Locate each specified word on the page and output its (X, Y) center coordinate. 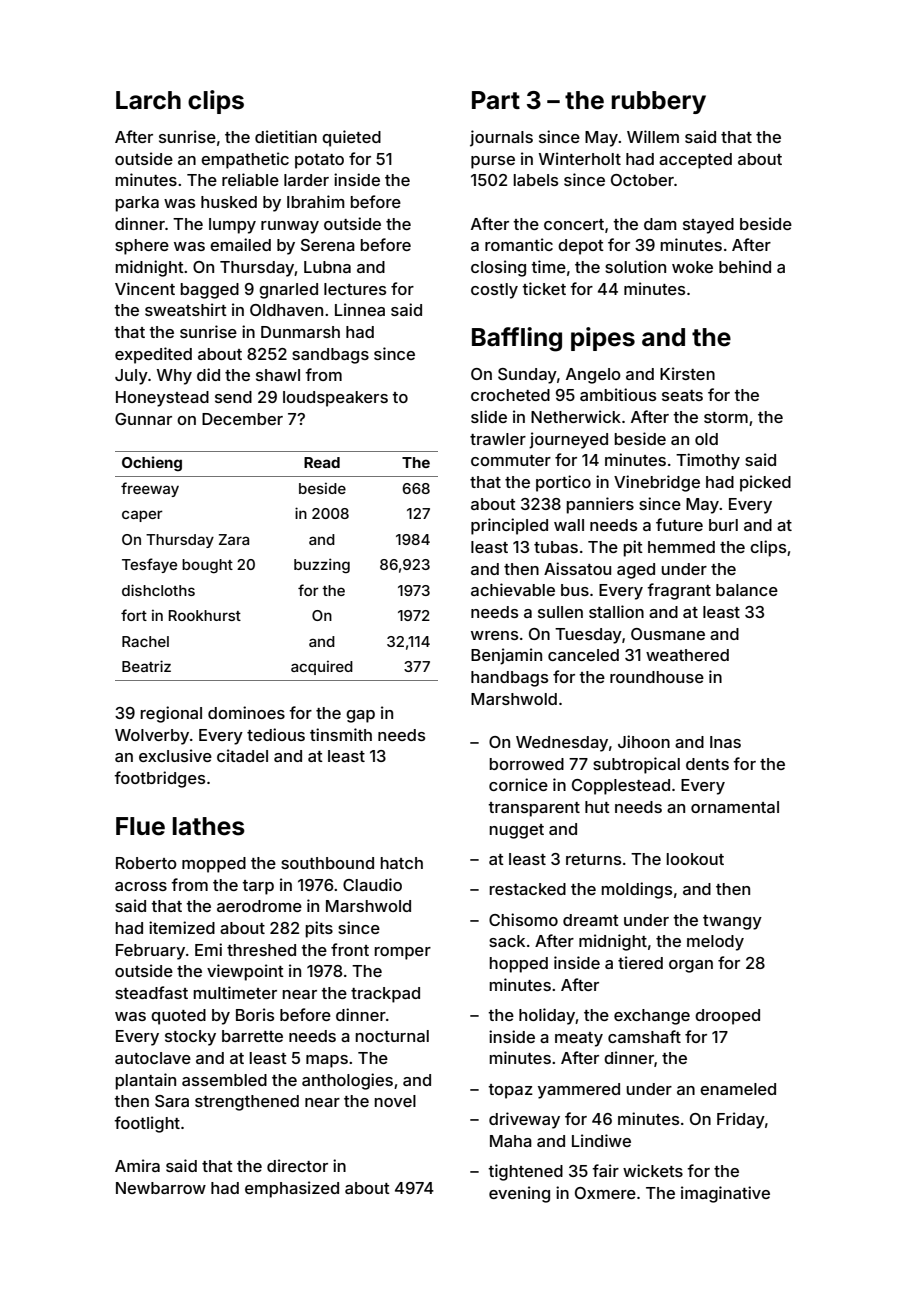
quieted (351, 138)
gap (360, 716)
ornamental (735, 807)
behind (745, 266)
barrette (252, 1036)
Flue (140, 826)
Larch (148, 100)
